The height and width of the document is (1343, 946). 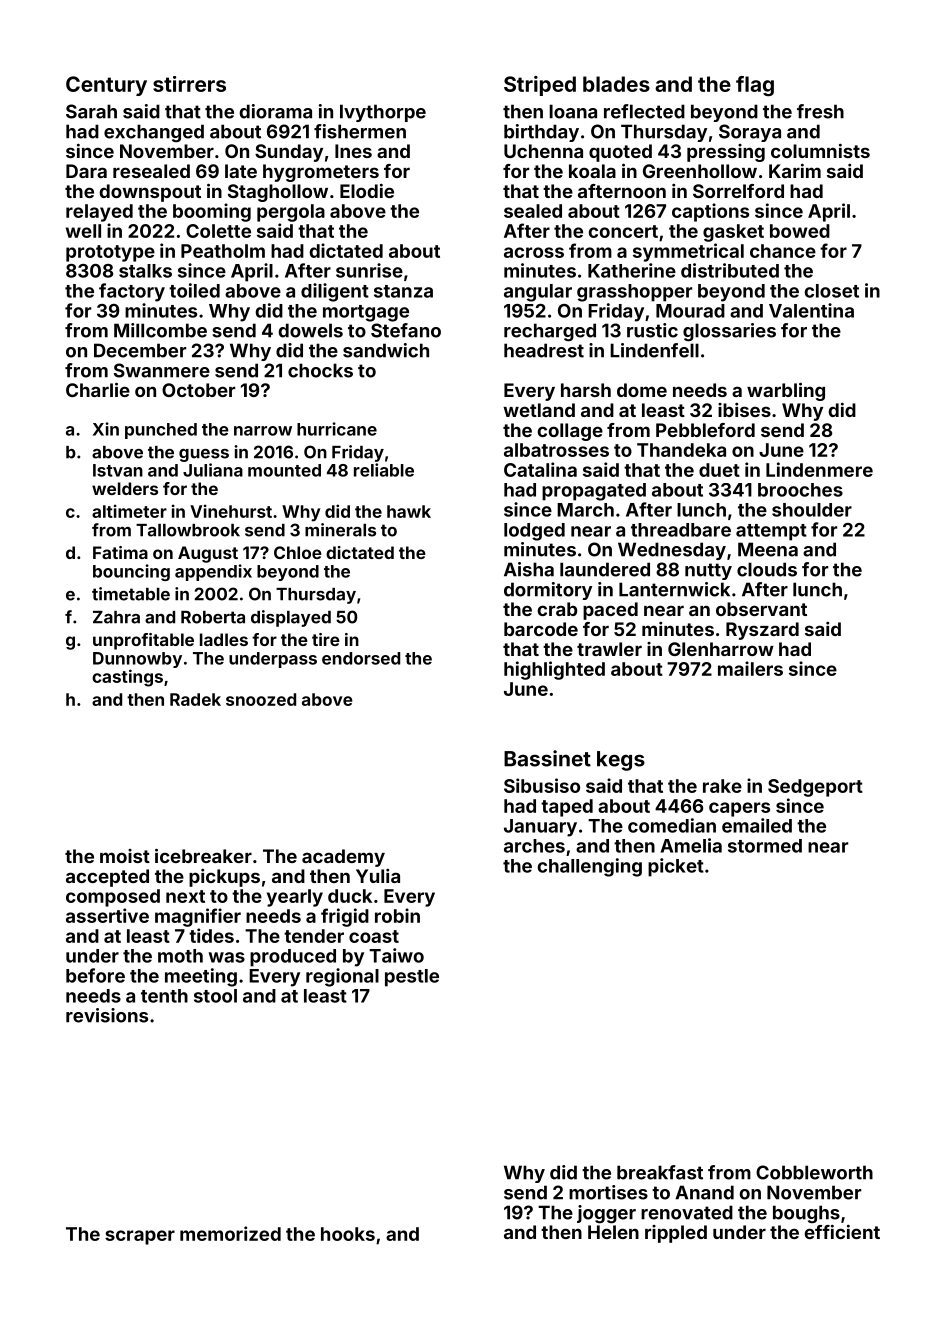 What do you see at coordinates (261, 699) in the document?
I see `snoozed` at bounding box center [261, 699].
